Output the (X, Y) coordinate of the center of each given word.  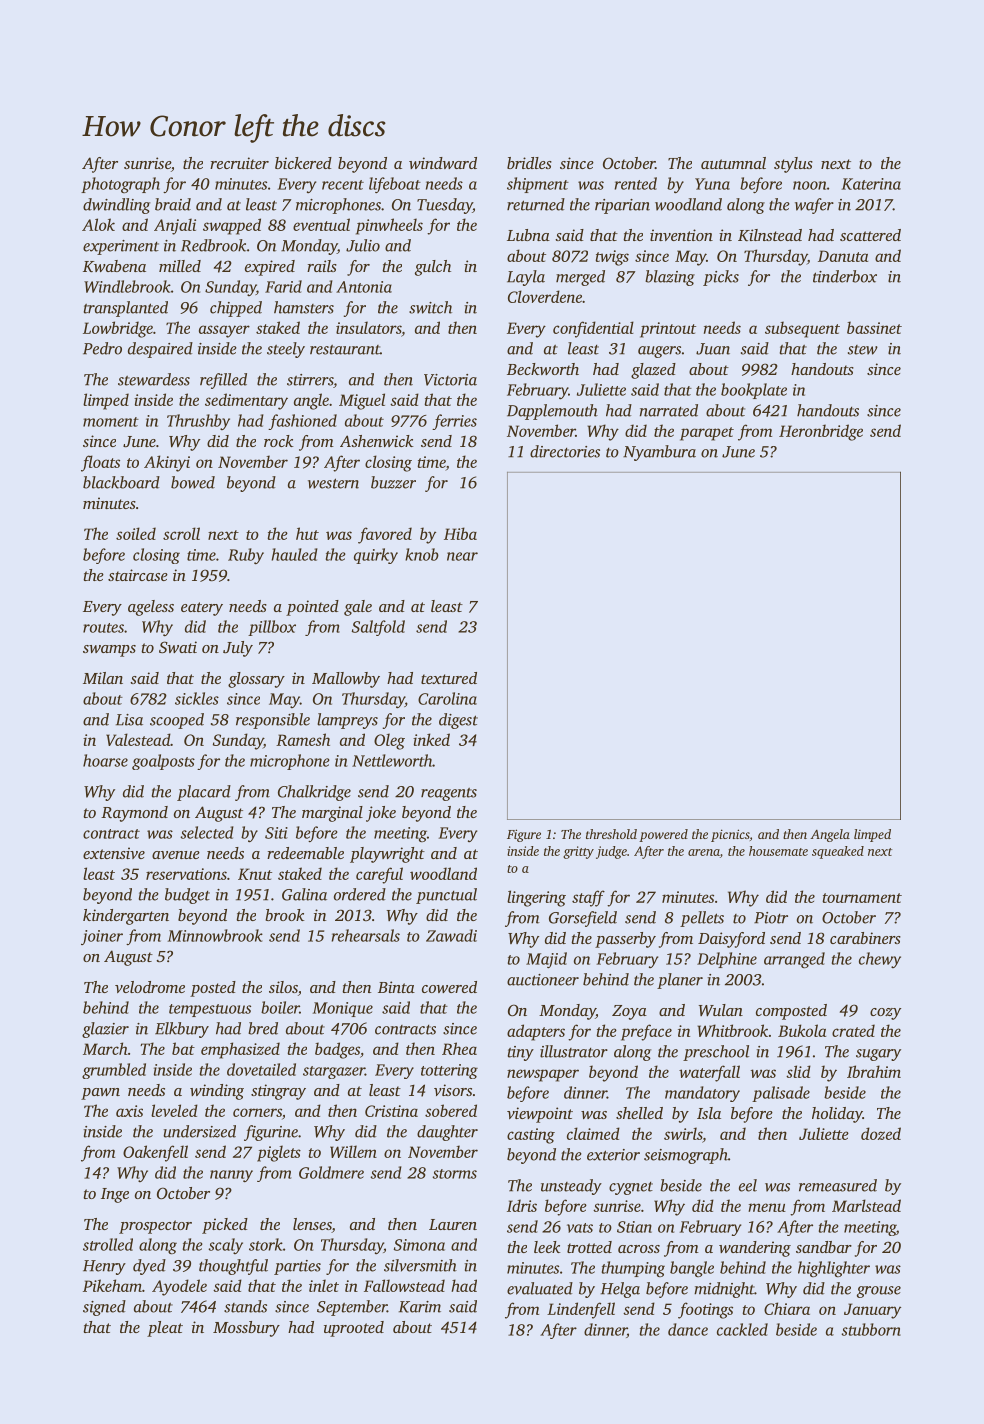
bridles (529, 163)
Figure (524, 835)
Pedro (102, 348)
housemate (778, 851)
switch (430, 307)
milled (180, 266)
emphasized (240, 1050)
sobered (451, 1110)
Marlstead (866, 1205)
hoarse (105, 760)
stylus (793, 165)
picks (721, 278)
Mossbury (246, 1329)
